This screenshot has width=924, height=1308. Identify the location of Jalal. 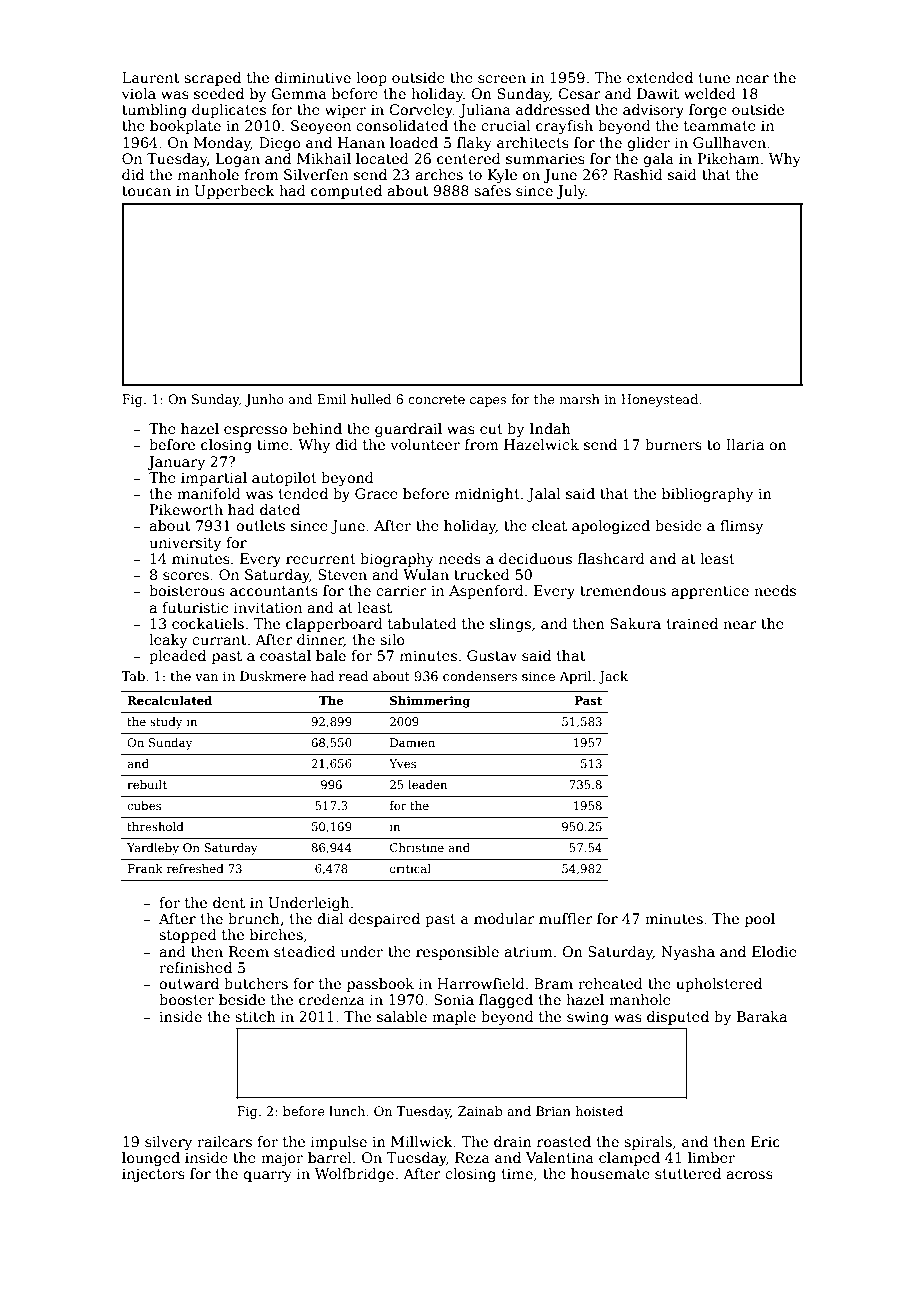
(544, 495).
